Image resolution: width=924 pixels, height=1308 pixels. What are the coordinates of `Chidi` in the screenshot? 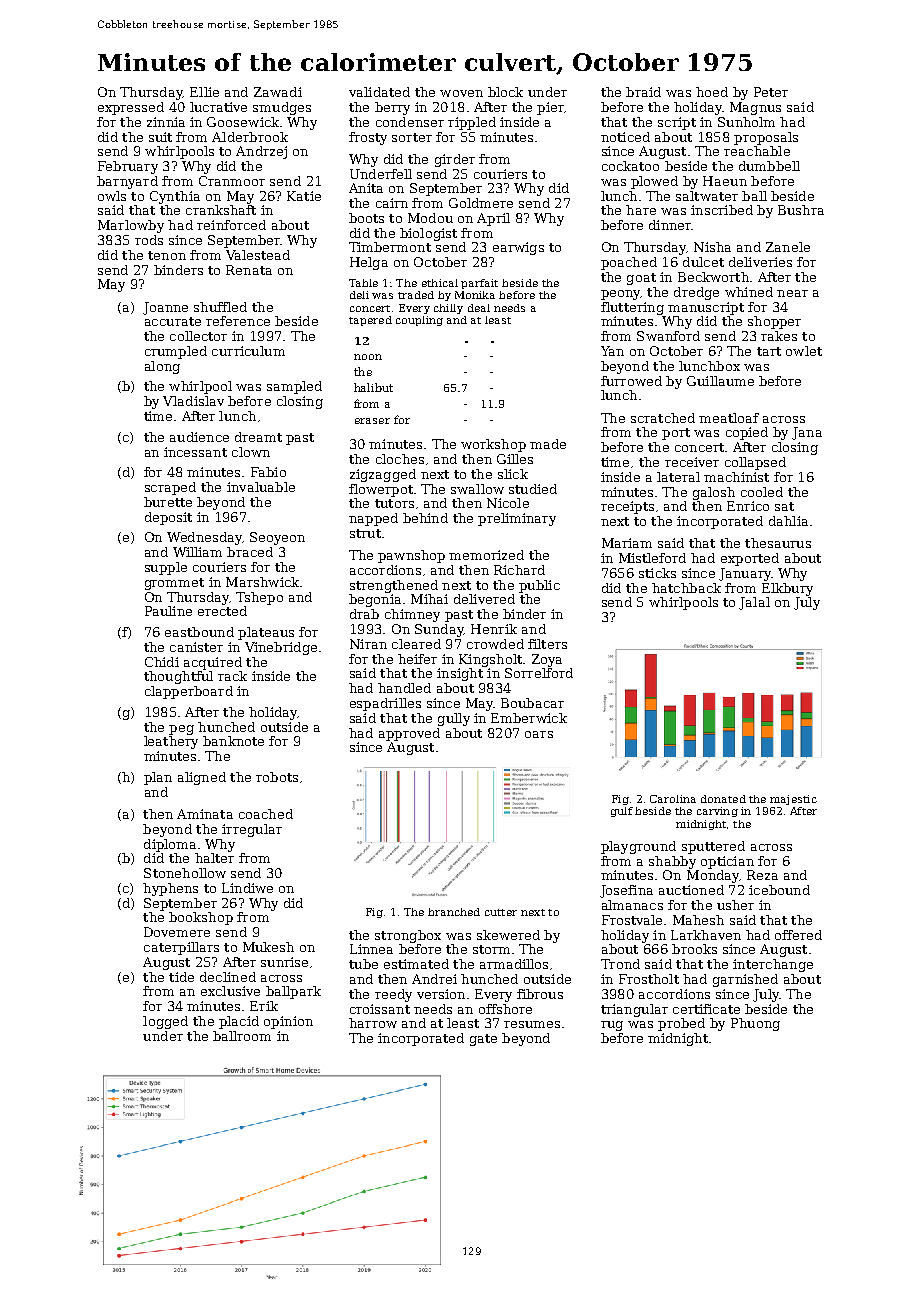 It's located at (162, 662).
